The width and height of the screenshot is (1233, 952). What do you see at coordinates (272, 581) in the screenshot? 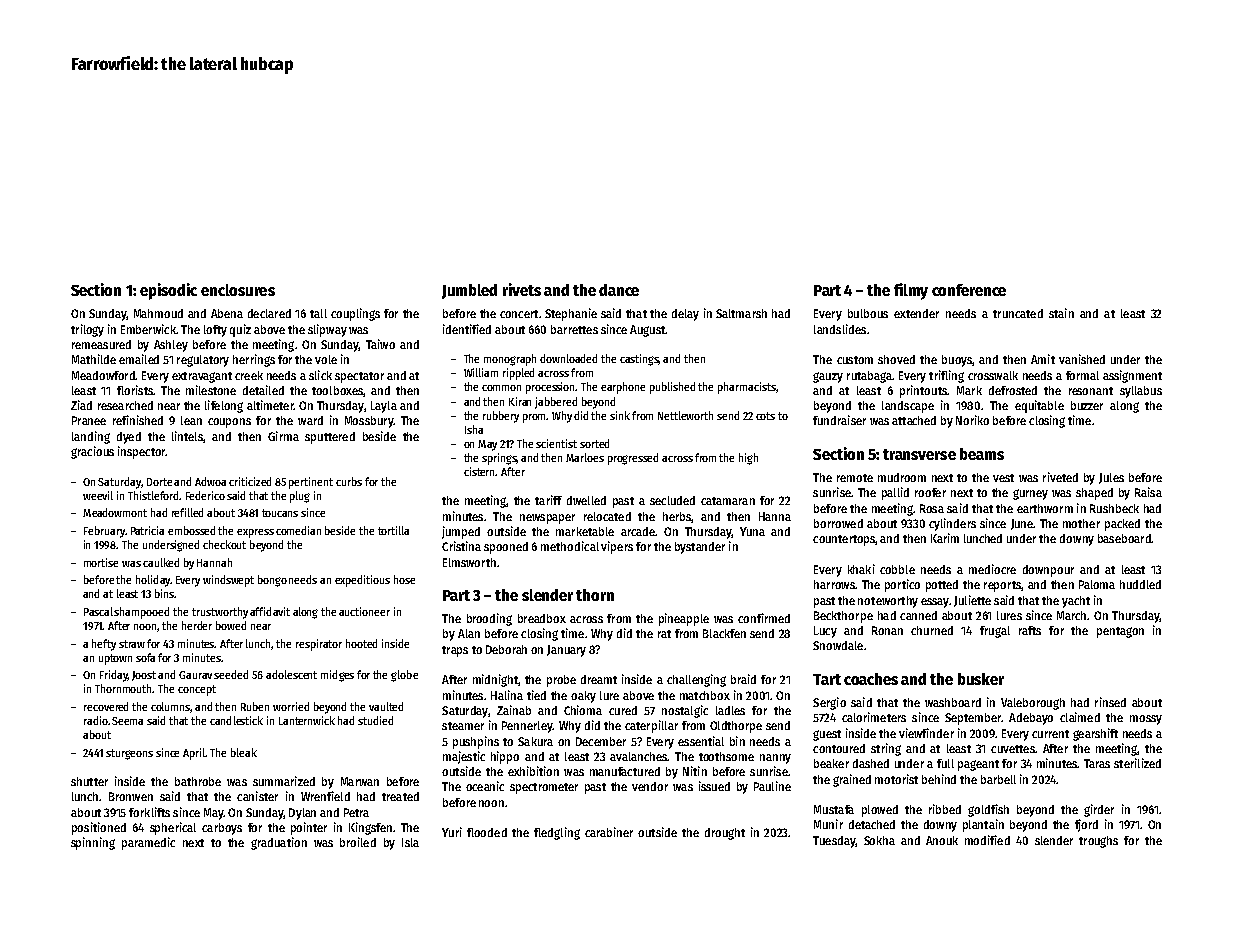
I see `bongo` at bounding box center [272, 581].
